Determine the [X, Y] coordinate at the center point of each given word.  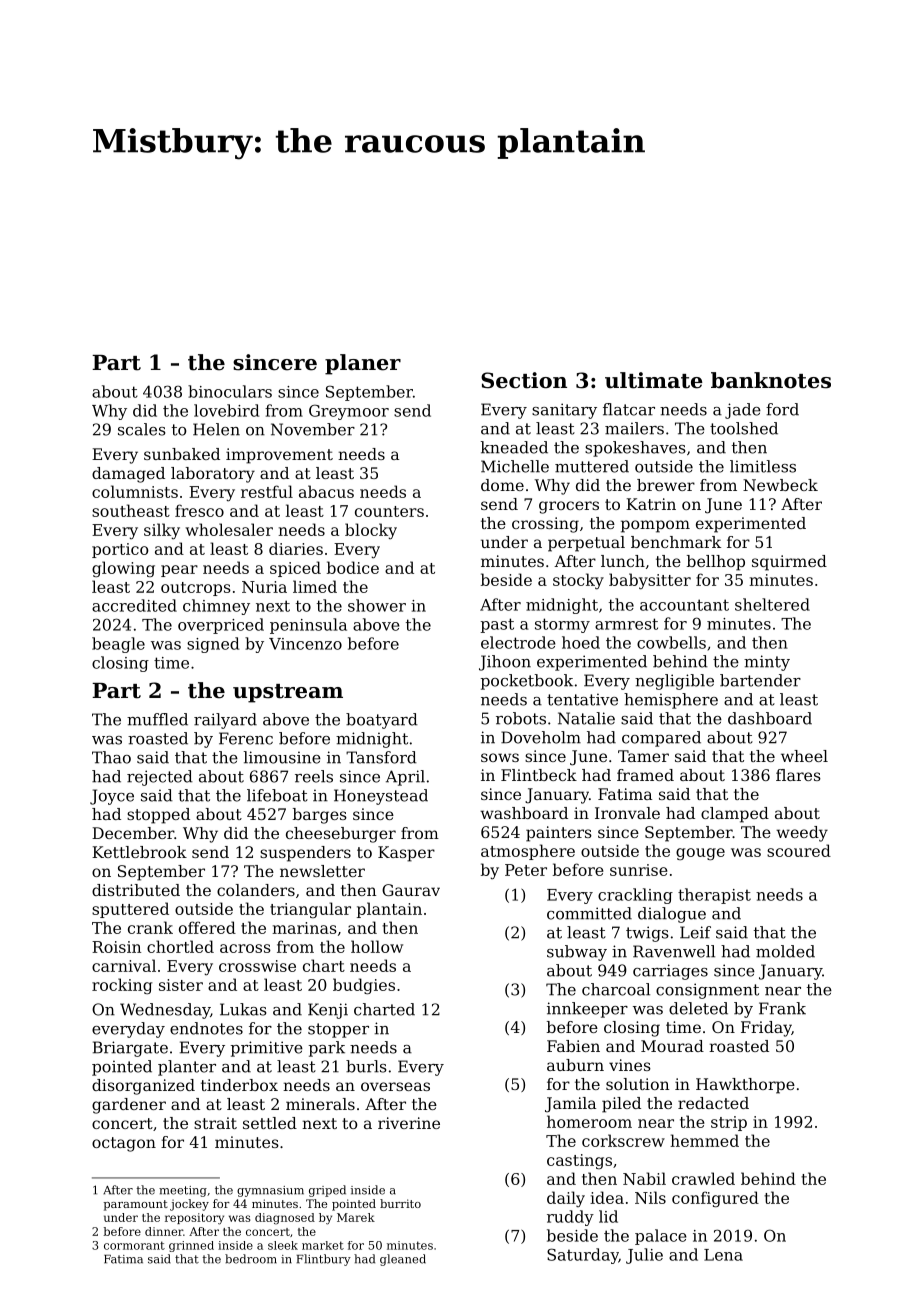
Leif [695, 932]
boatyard [382, 721]
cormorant [134, 1245]
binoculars [230, 391]
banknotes [771, 380]
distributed [136, 890]
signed [213, 645]
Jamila [570, 1105]
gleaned [403, 1260]
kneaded [514, 447]
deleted [698, 1008]
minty [767, 663]
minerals [320, 1104]
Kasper [406, 854]
